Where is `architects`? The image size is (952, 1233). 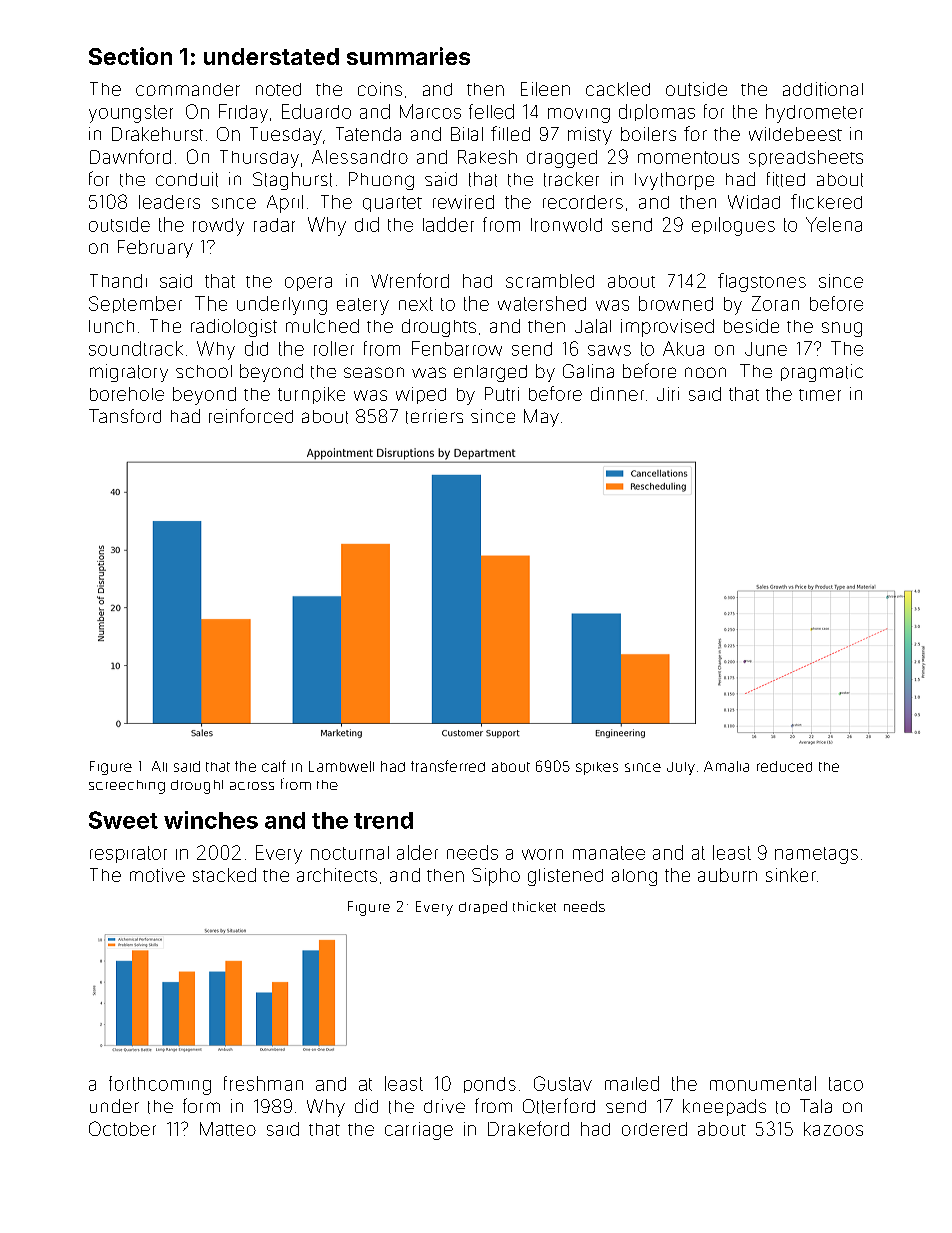
architects is located at coordinates (337, 875).
